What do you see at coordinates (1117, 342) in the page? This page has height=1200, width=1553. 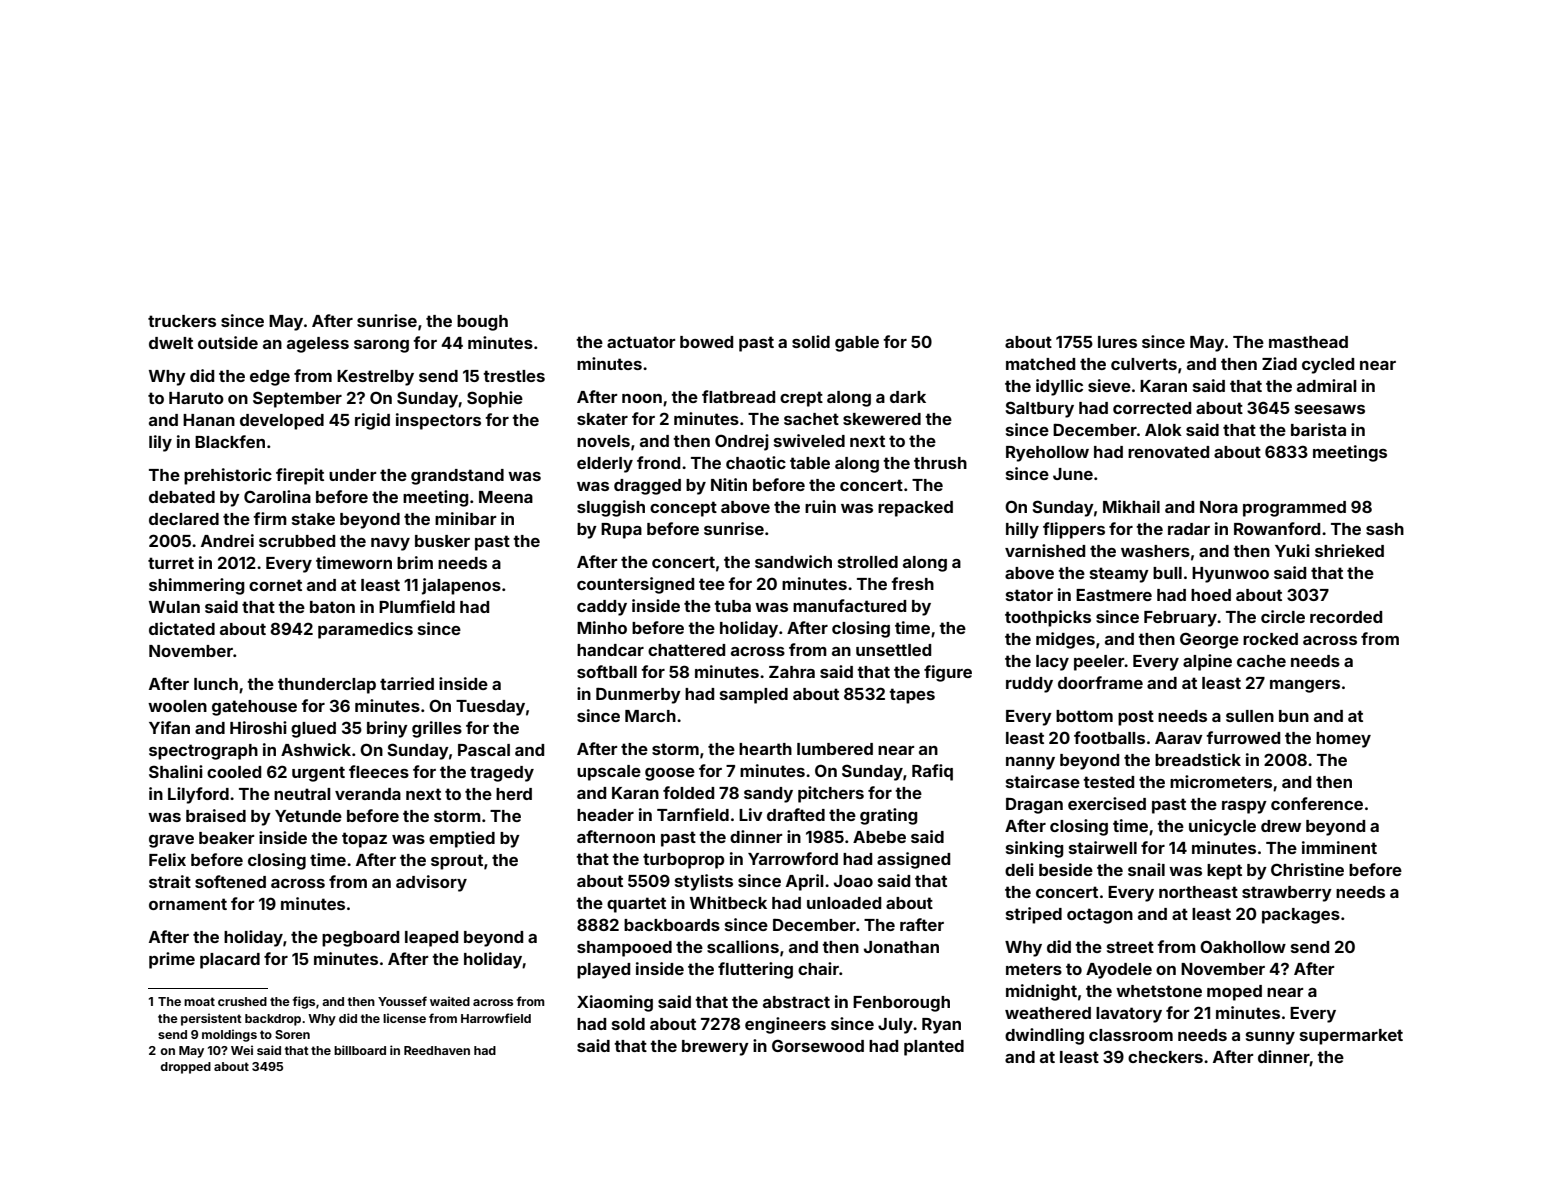 I see `lures` at bounding box center [1117, 342].
